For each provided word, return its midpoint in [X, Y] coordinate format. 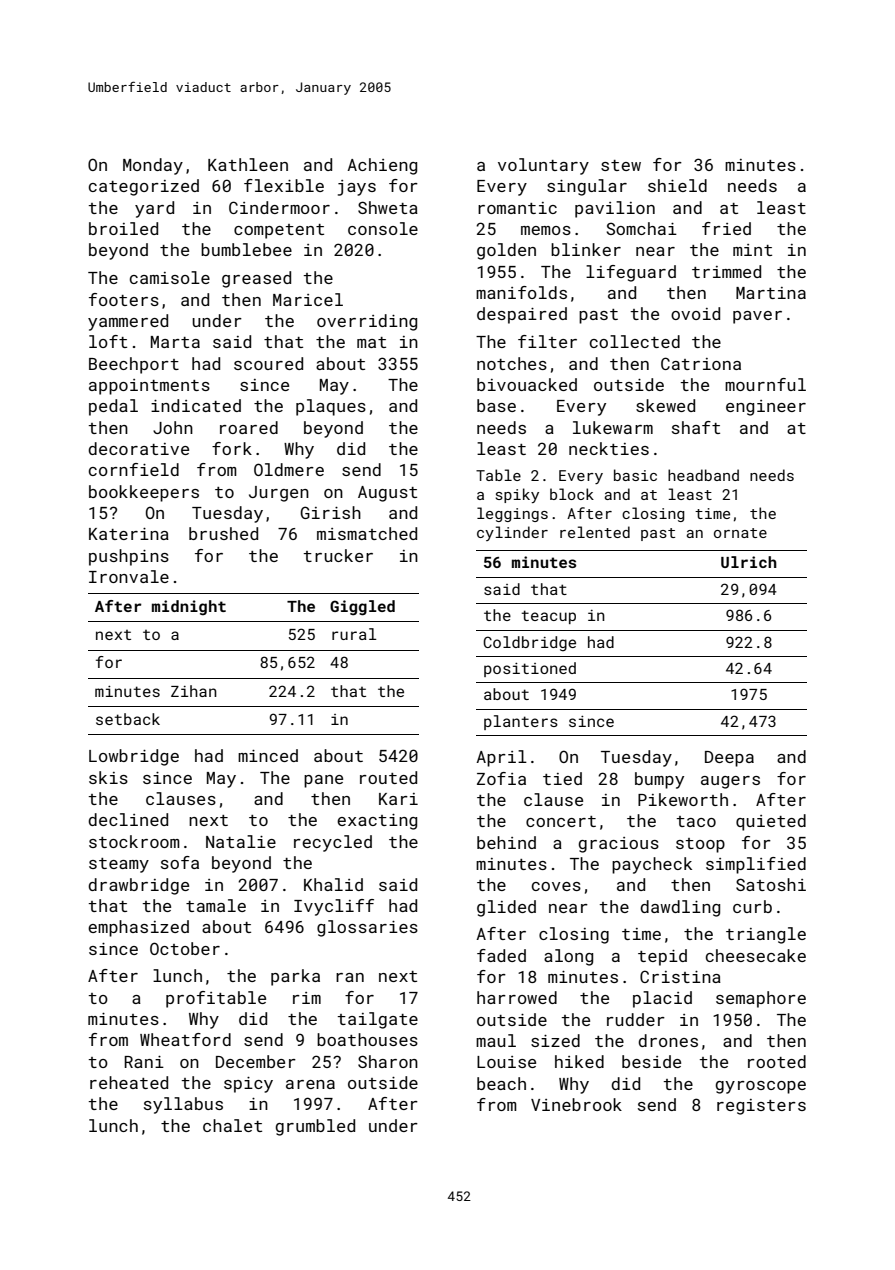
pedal [113, 407]
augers [730, 782]
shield [677, 185]
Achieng [382, 166]
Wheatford [185, 1039]
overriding [367, 322]
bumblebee [246, 249]
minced [268, 755]
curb [752, 906]
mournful [765, 384]
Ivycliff [334, 907]
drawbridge [138, 886]
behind [506, 842]
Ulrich [749, 562]
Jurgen [279, 494]
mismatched [367, 533]
